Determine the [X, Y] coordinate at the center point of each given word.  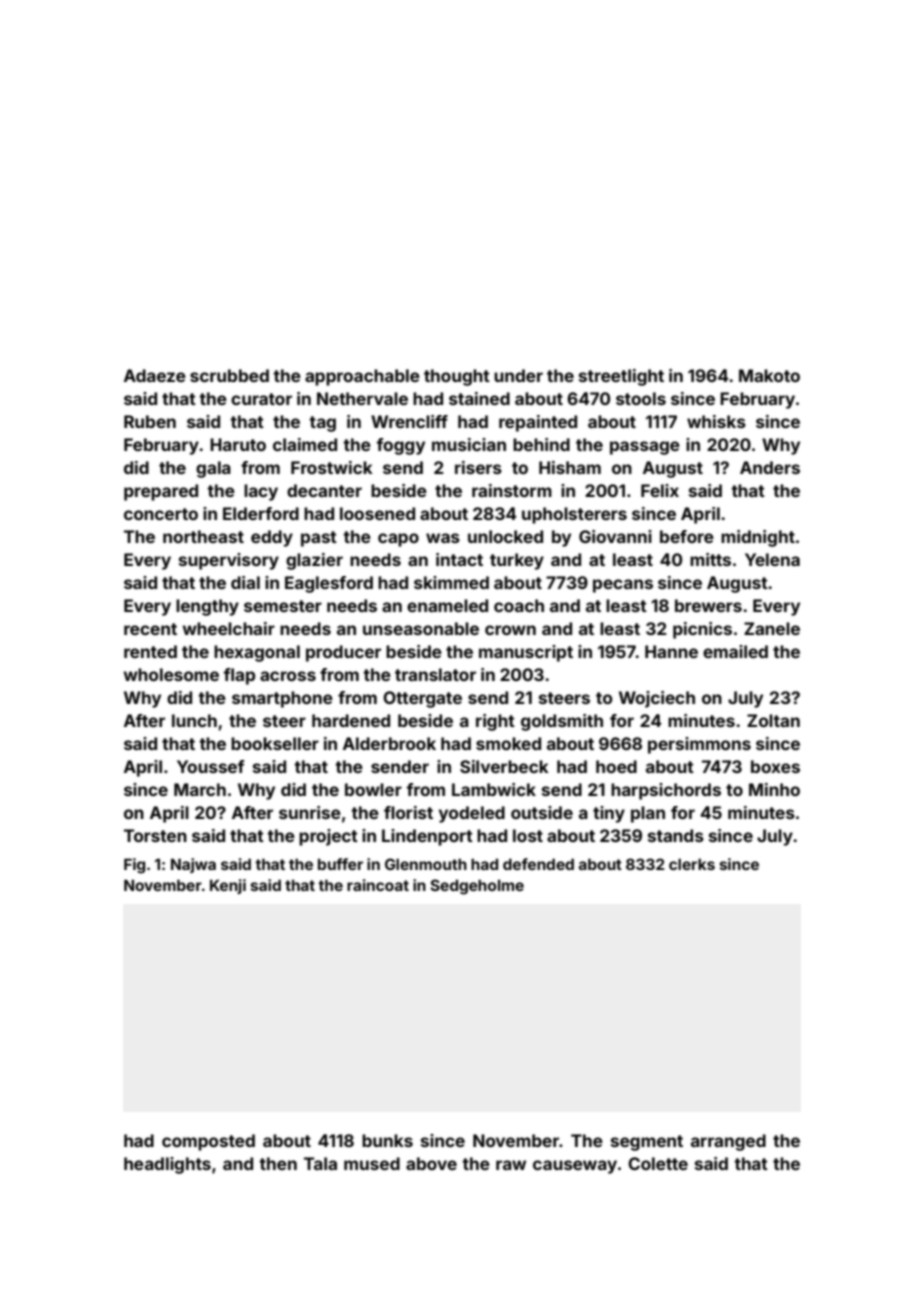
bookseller [275, 743]
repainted [538, 423]
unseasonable [421, 628]
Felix [660, 490]
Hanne [671, 651]
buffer [340, 864]
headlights [167, 1165]
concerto [161, 514]
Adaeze [155, 375]
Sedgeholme [477, 887]
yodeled [472, 814]
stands [676, 835]
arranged [728, 1142]
